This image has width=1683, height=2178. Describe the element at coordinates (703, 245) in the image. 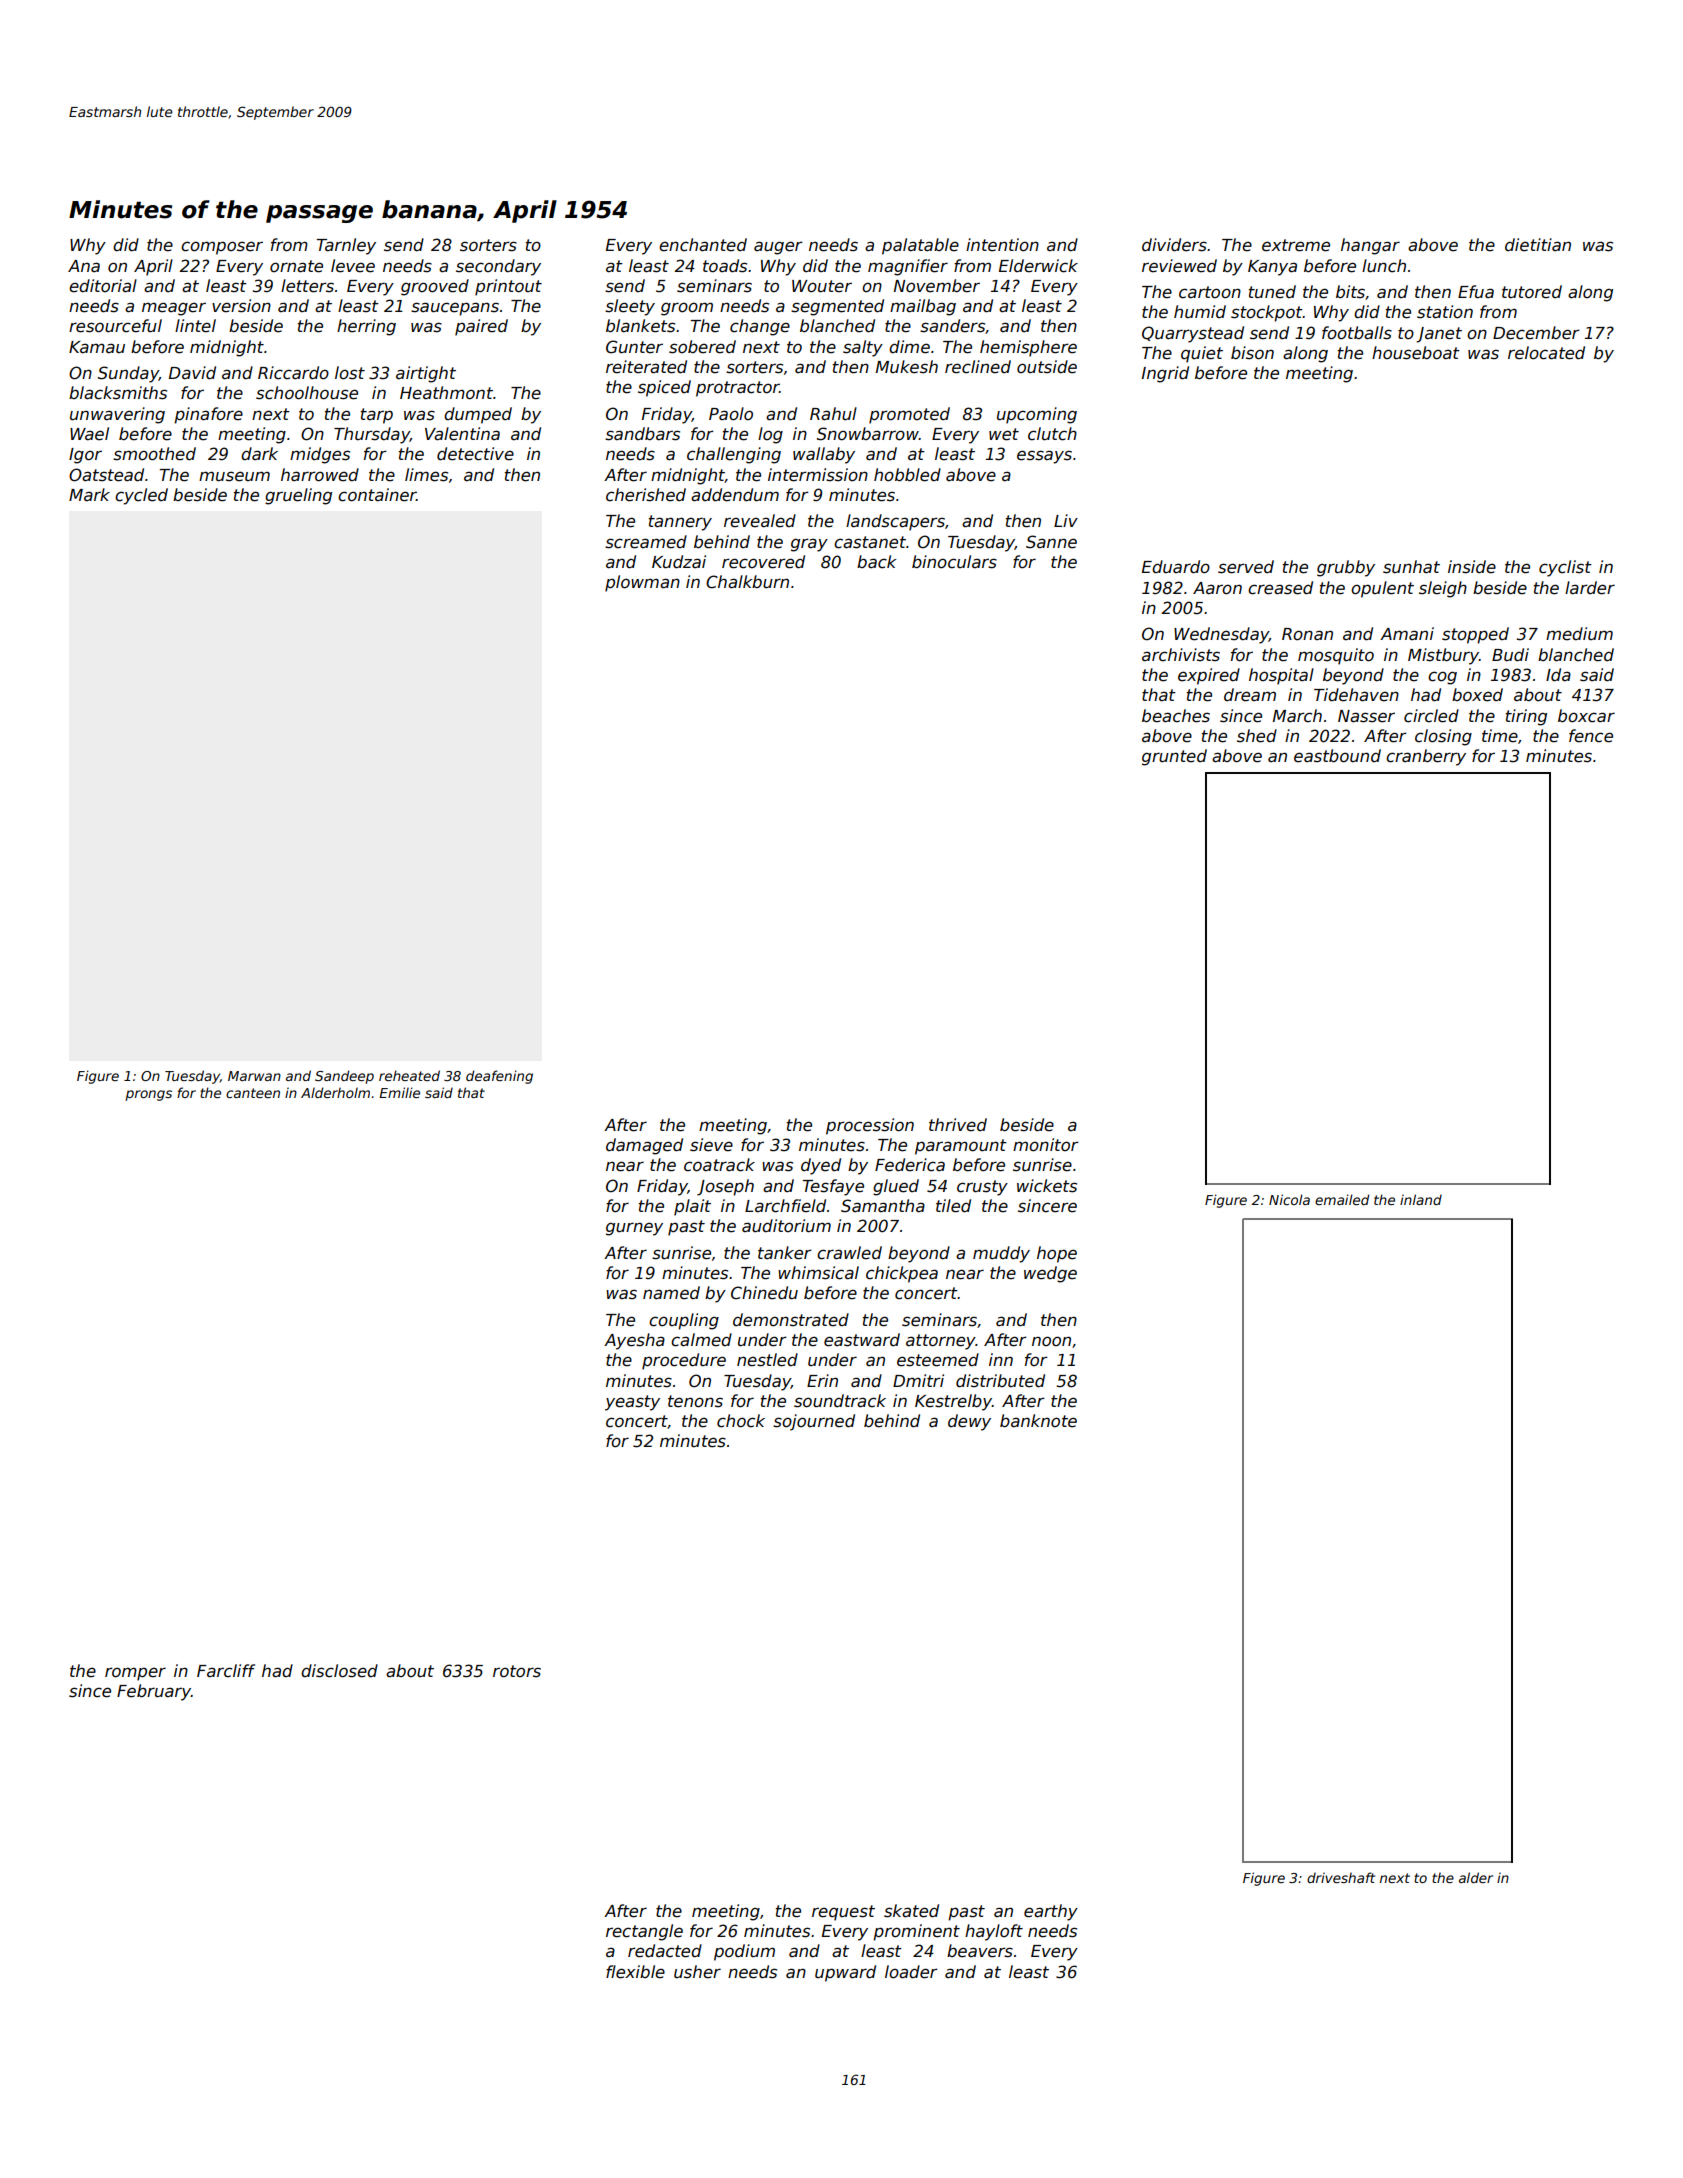

I see `enchanted` at that location.
